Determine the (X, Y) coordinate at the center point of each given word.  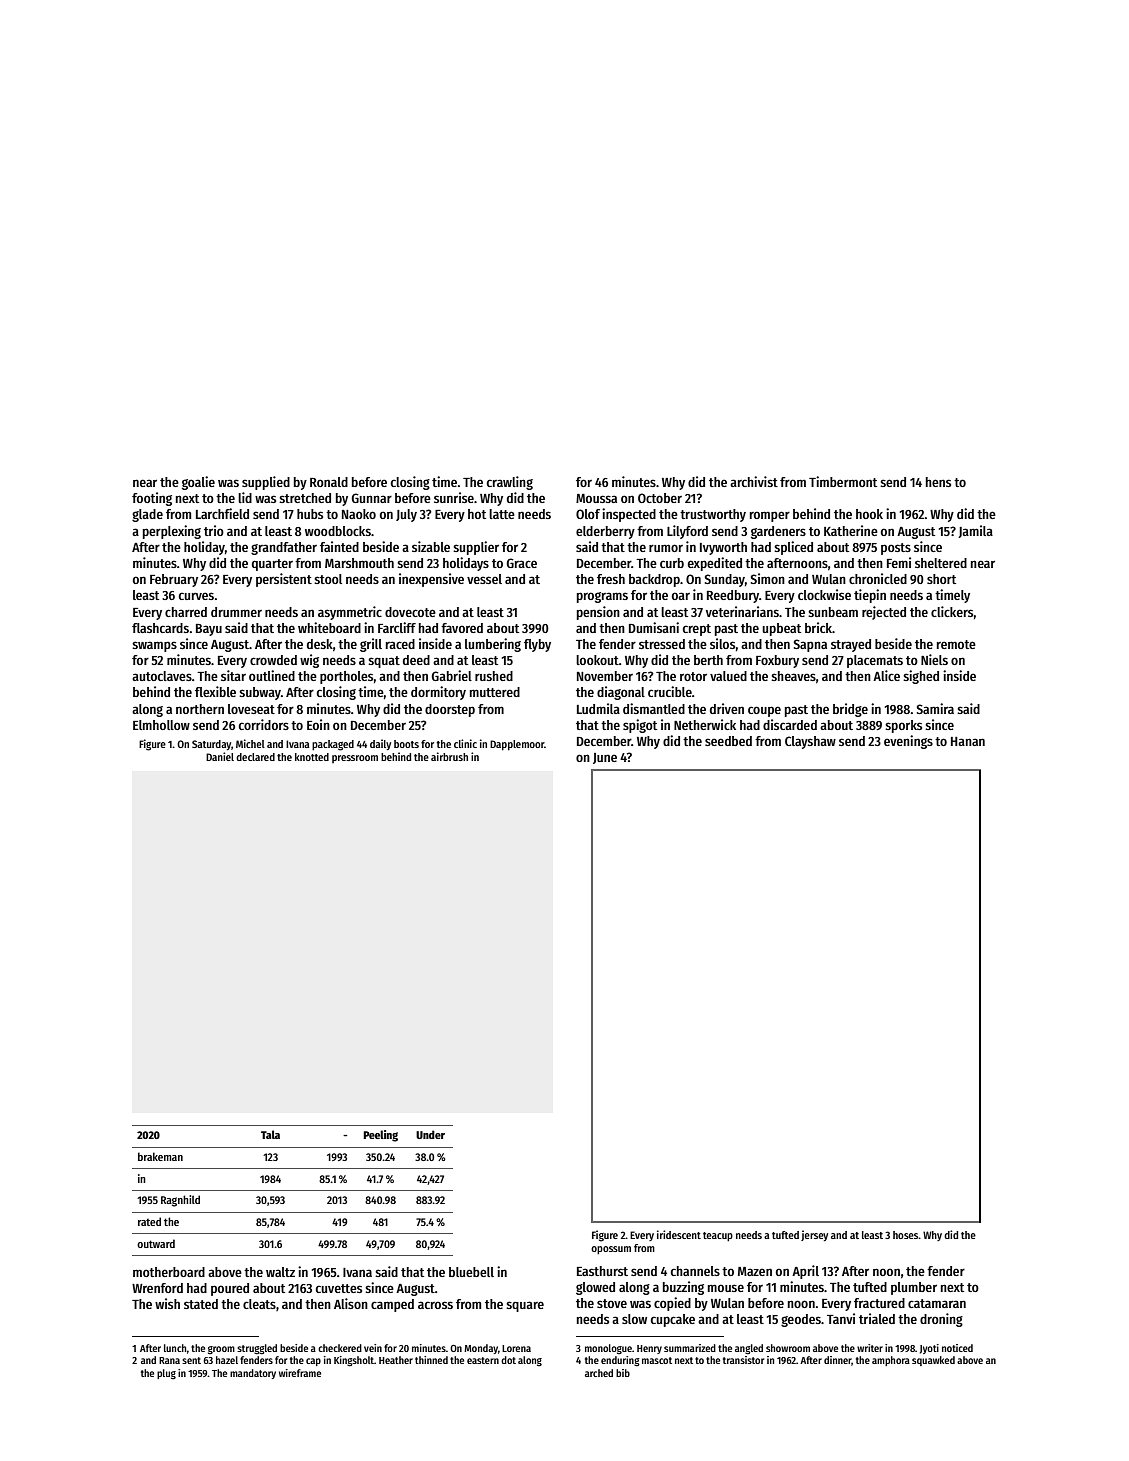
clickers (952, 611)
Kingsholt (354, 1361)
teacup (718, 1237)
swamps (154, 646)
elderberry (605, 532)
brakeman (160, 1156)
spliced (793, 548)
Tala (270, 1134)
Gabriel (452, 675)
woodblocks (338, 531)
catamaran (937, 1303)
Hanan (968, 741)
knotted (312, 757)
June (605, 758)
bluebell (471, 1272)
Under (430, 1134)
